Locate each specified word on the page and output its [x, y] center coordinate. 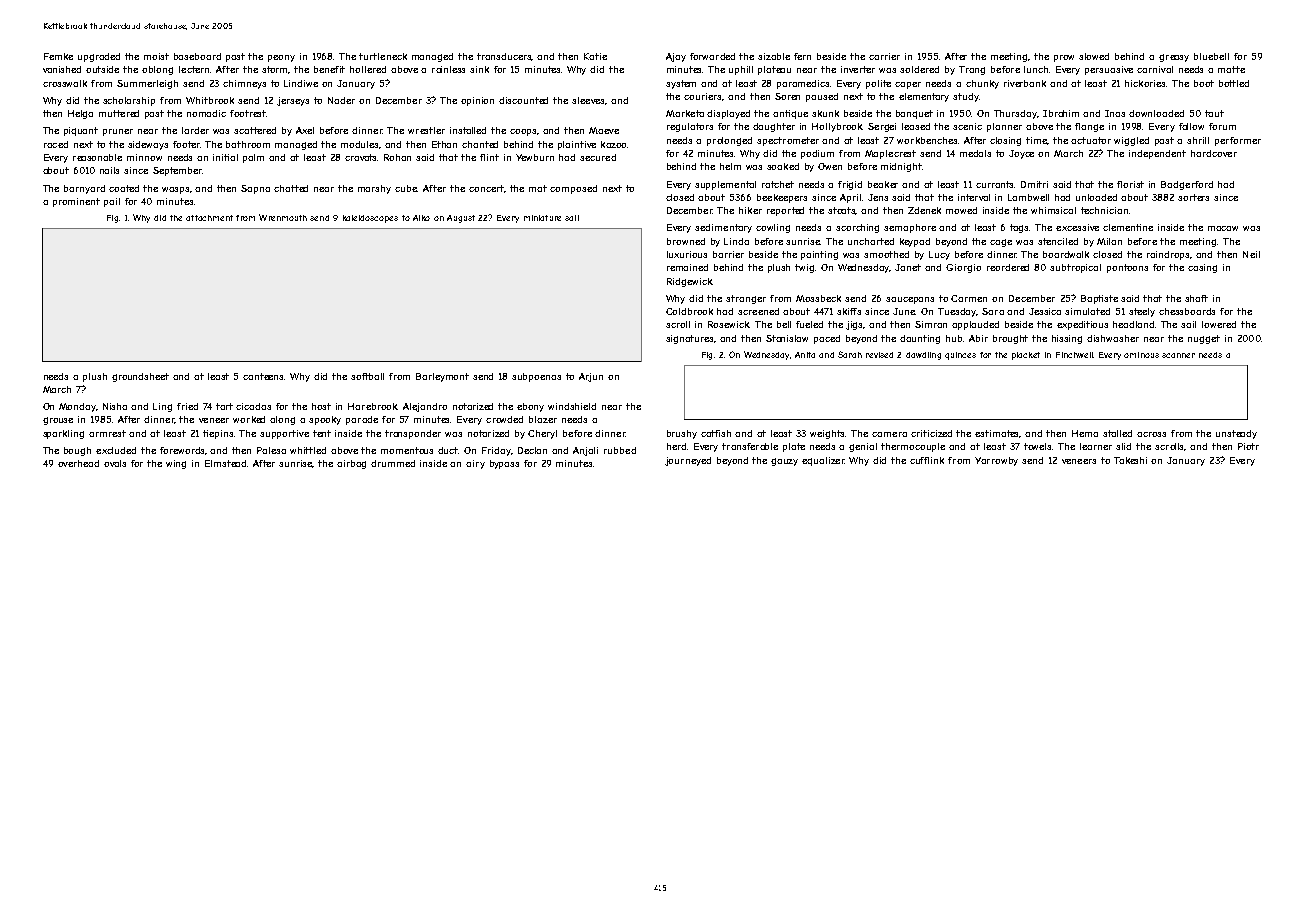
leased [916, 126]
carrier [884, 56]
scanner [1178, 355]
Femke [58, 56]
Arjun [591, 377]
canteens [264, 376]
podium [817, 154]
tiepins [219, 434]
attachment [209, 218]
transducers [504, 57]
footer [186, 144]
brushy [682, 434]
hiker [750, 210]
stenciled [1058, 241]
